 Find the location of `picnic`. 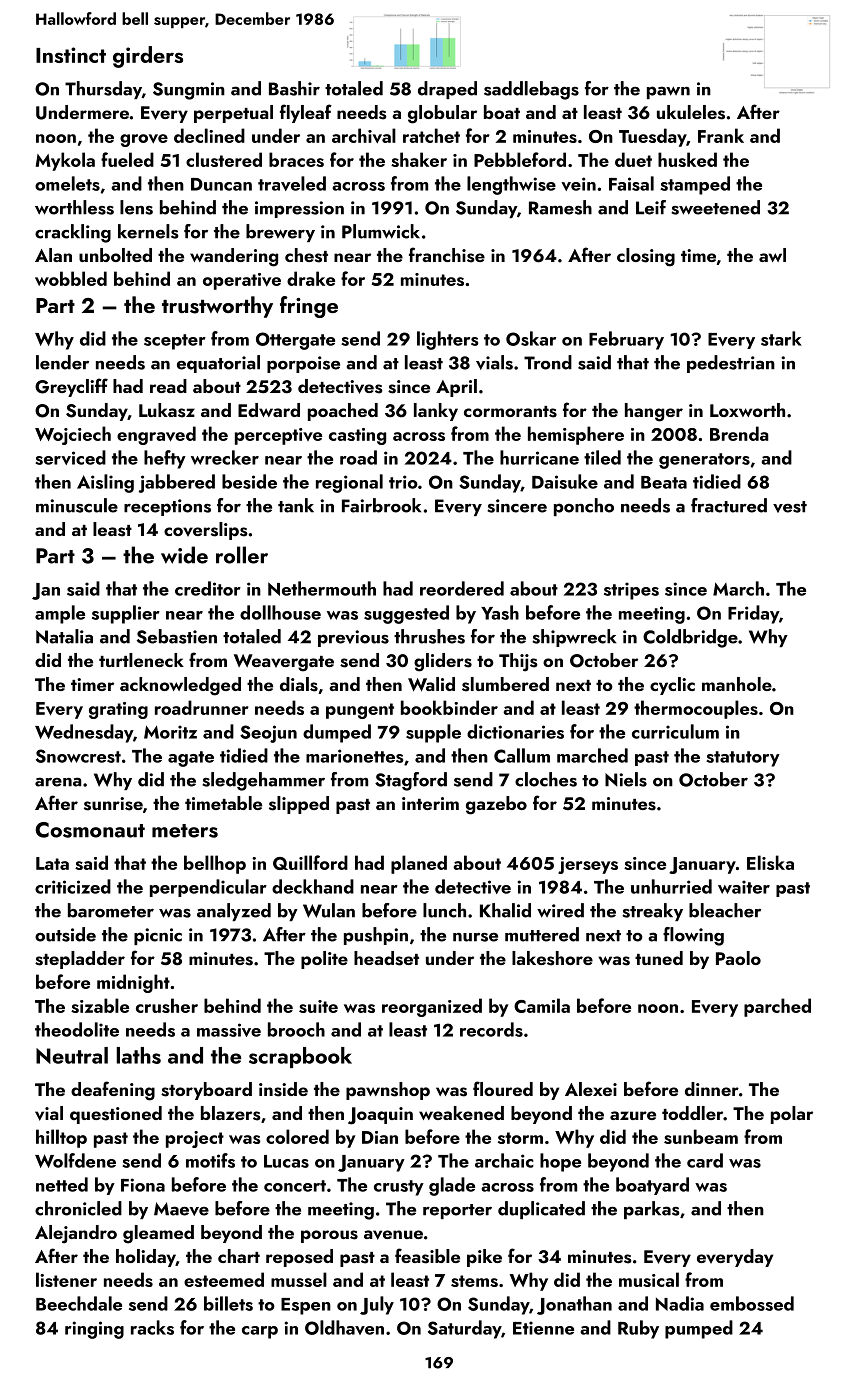

picnic is located at coordinates (158, 936).
